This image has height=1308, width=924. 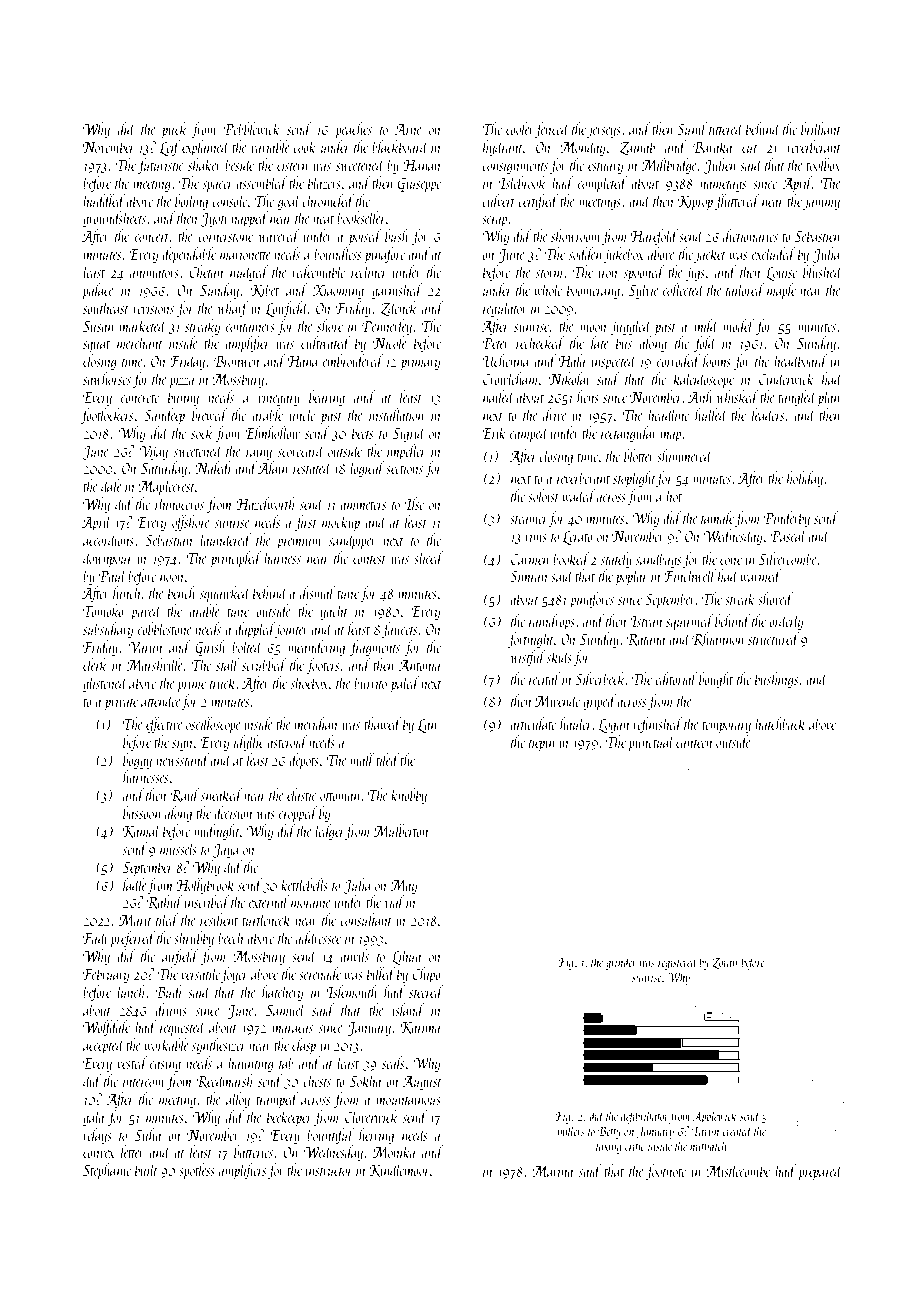 What do you see at coordinates (738, 1170) in the image?
I see `Mistlecombe` at bounding box center [738, 1170].
